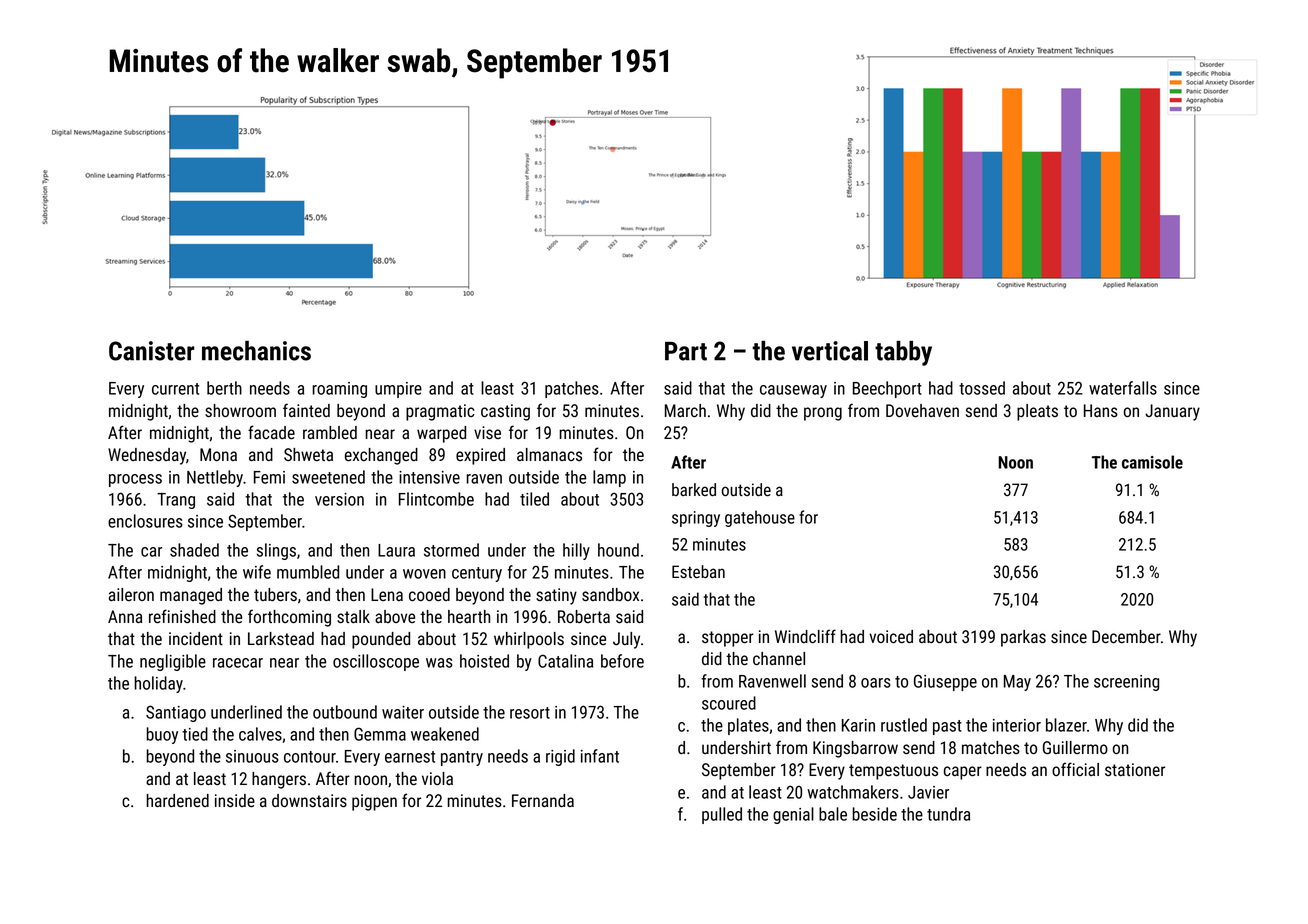 The image size is (1308, 924). What do you see at coordinates (374, 802) in the screenshot?
I see `pigpen` at bounding box center [374, 802].
